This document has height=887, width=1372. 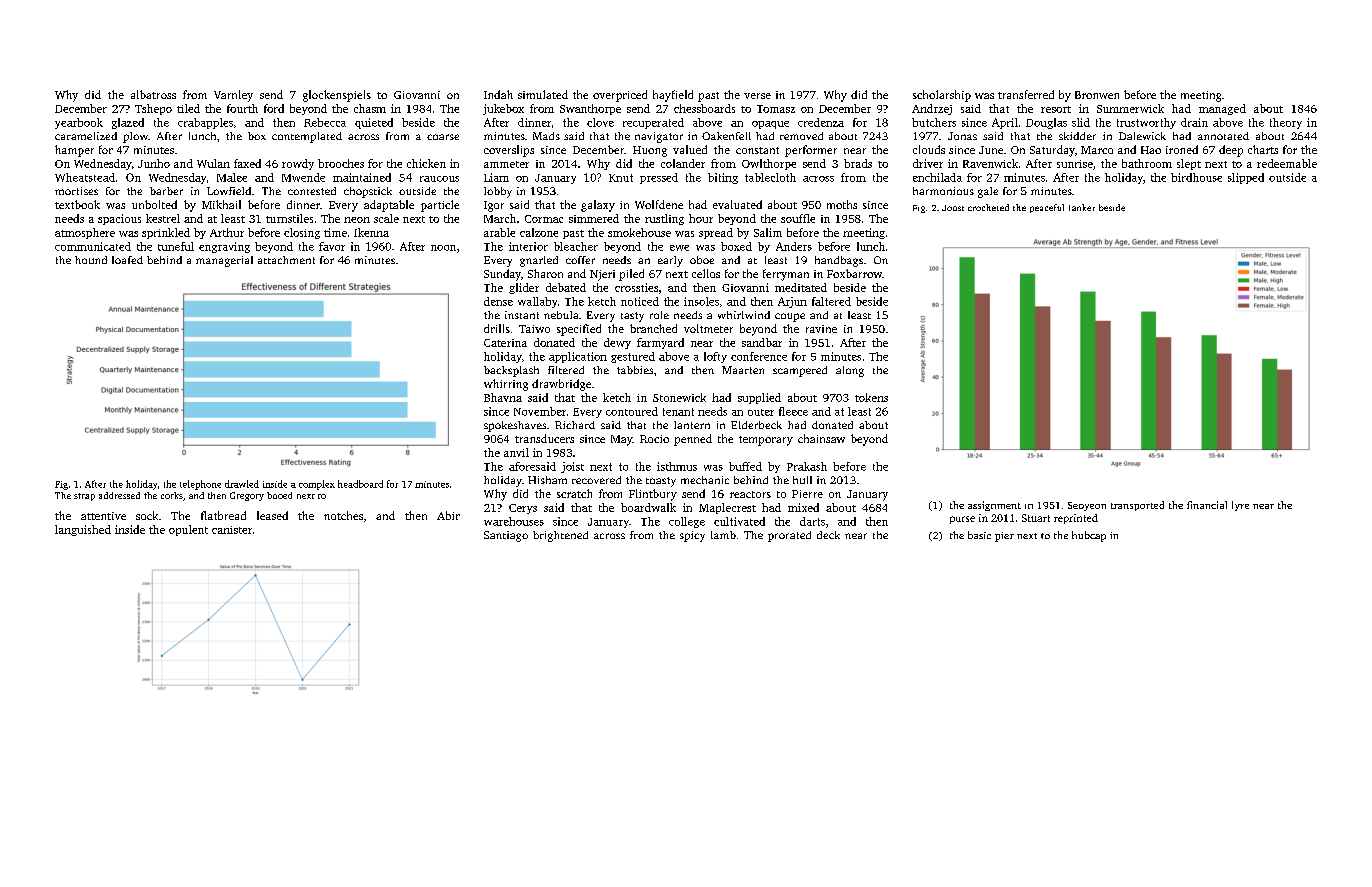 What do you see at coordinates (1287, 163) in the document?
I see `redeemable` at bounding box center [1287, 163].
